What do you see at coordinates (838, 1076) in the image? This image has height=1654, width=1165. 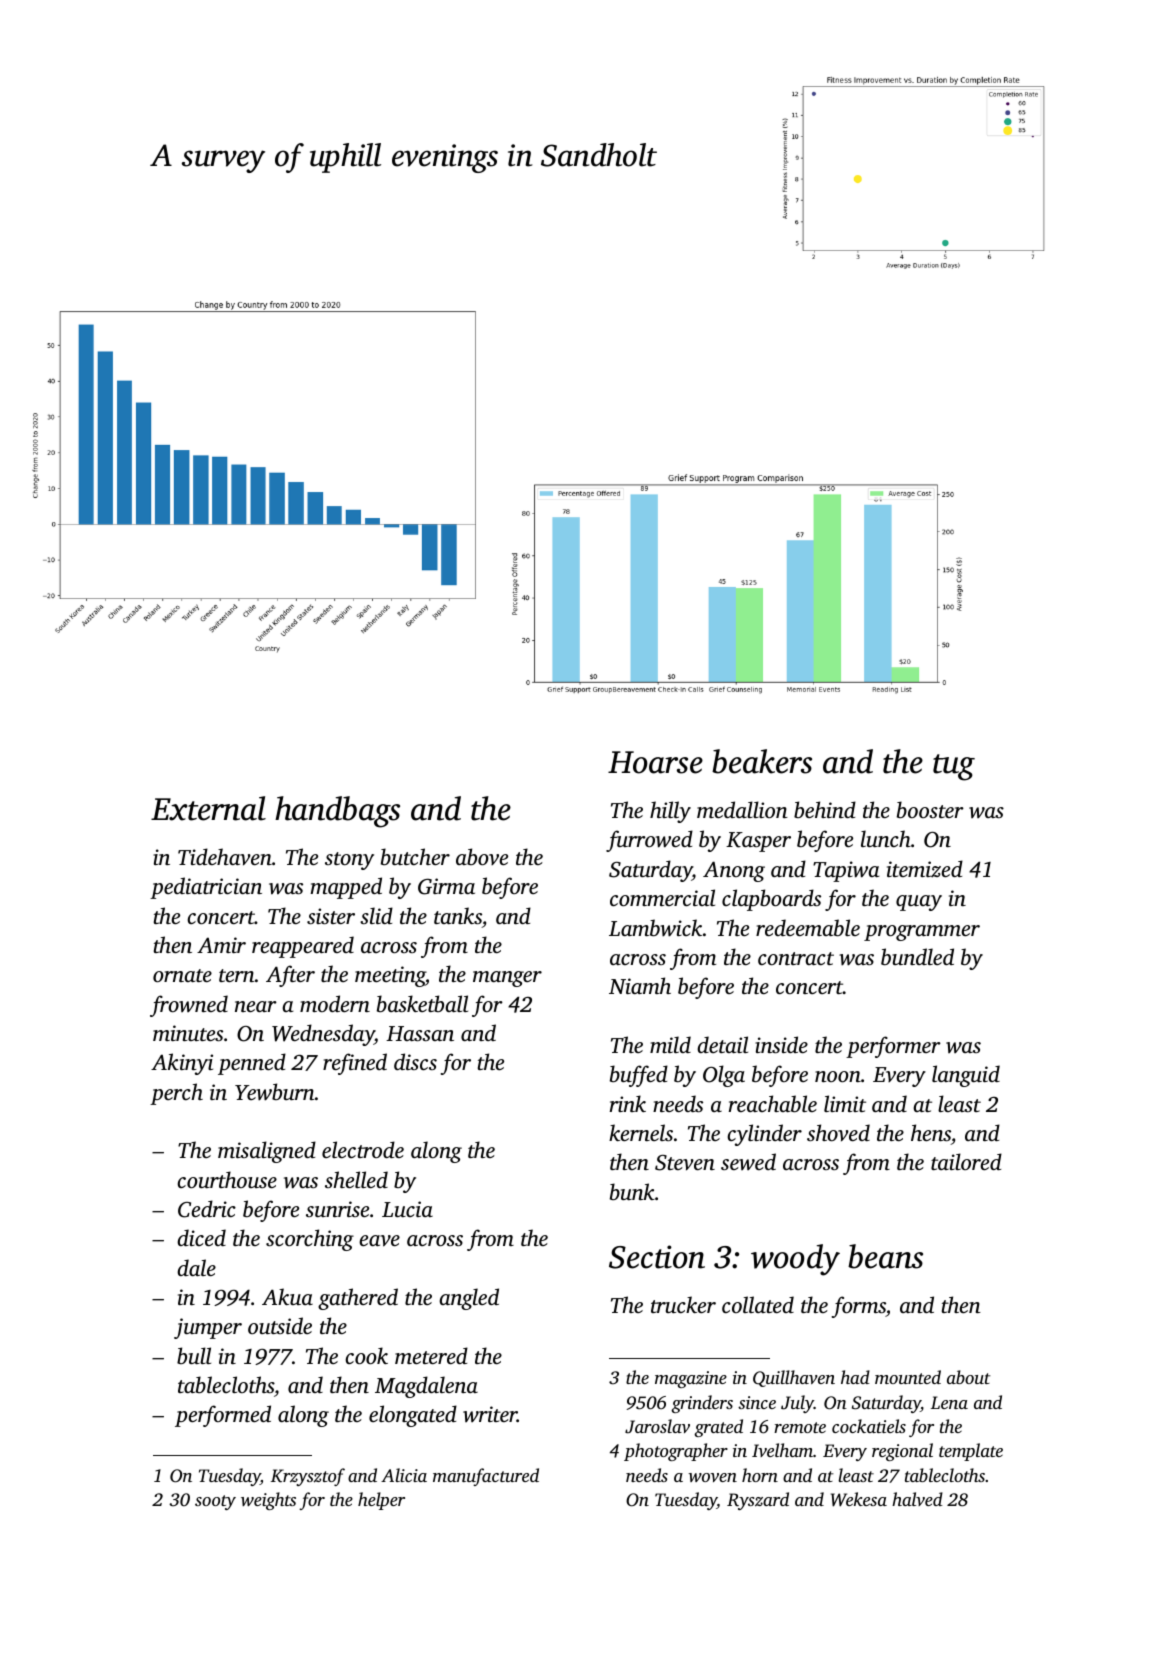 I see `noon` at bounding box center [838, 1076].
